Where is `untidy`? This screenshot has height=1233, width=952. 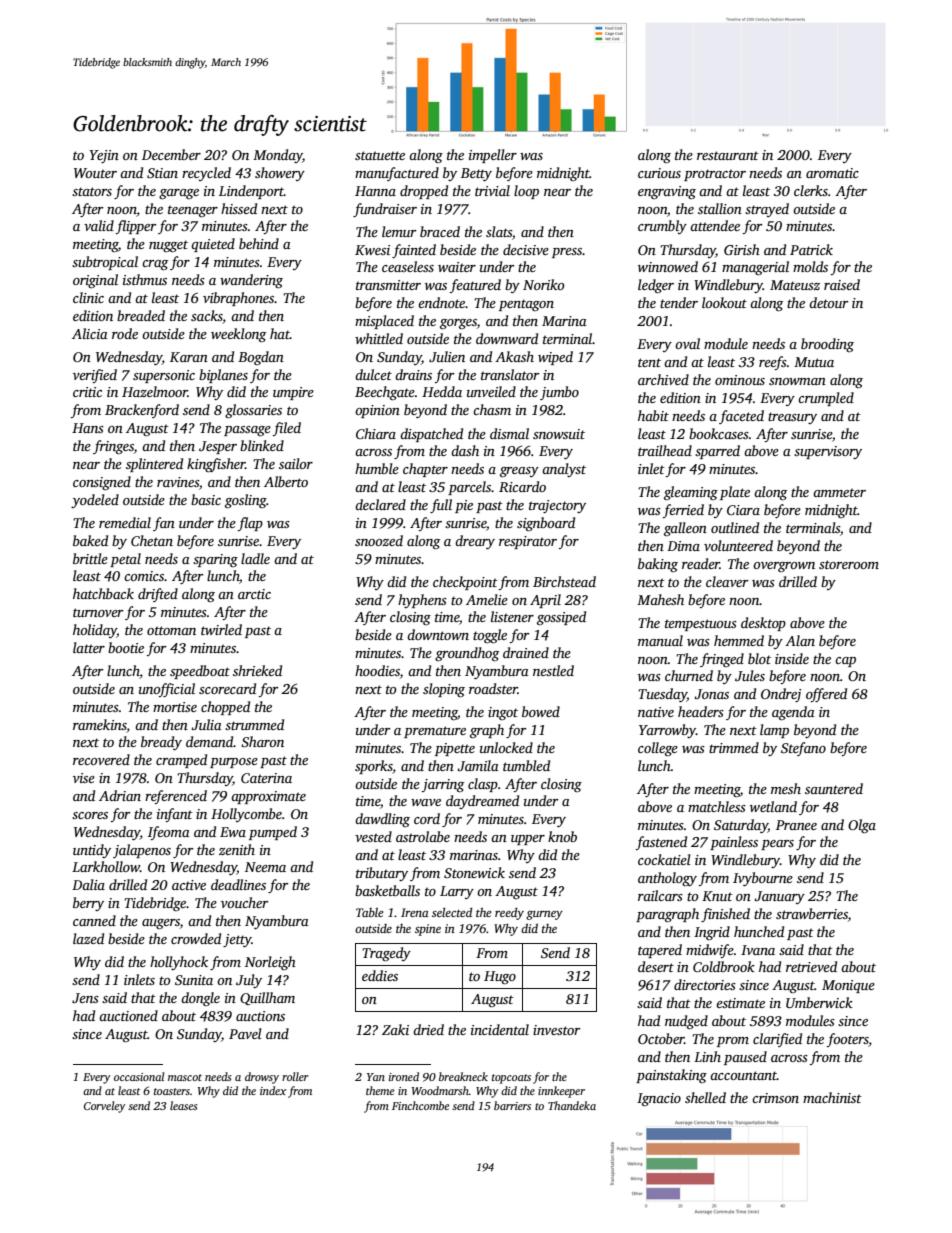
untidy is located at coordinates (92, 851).
